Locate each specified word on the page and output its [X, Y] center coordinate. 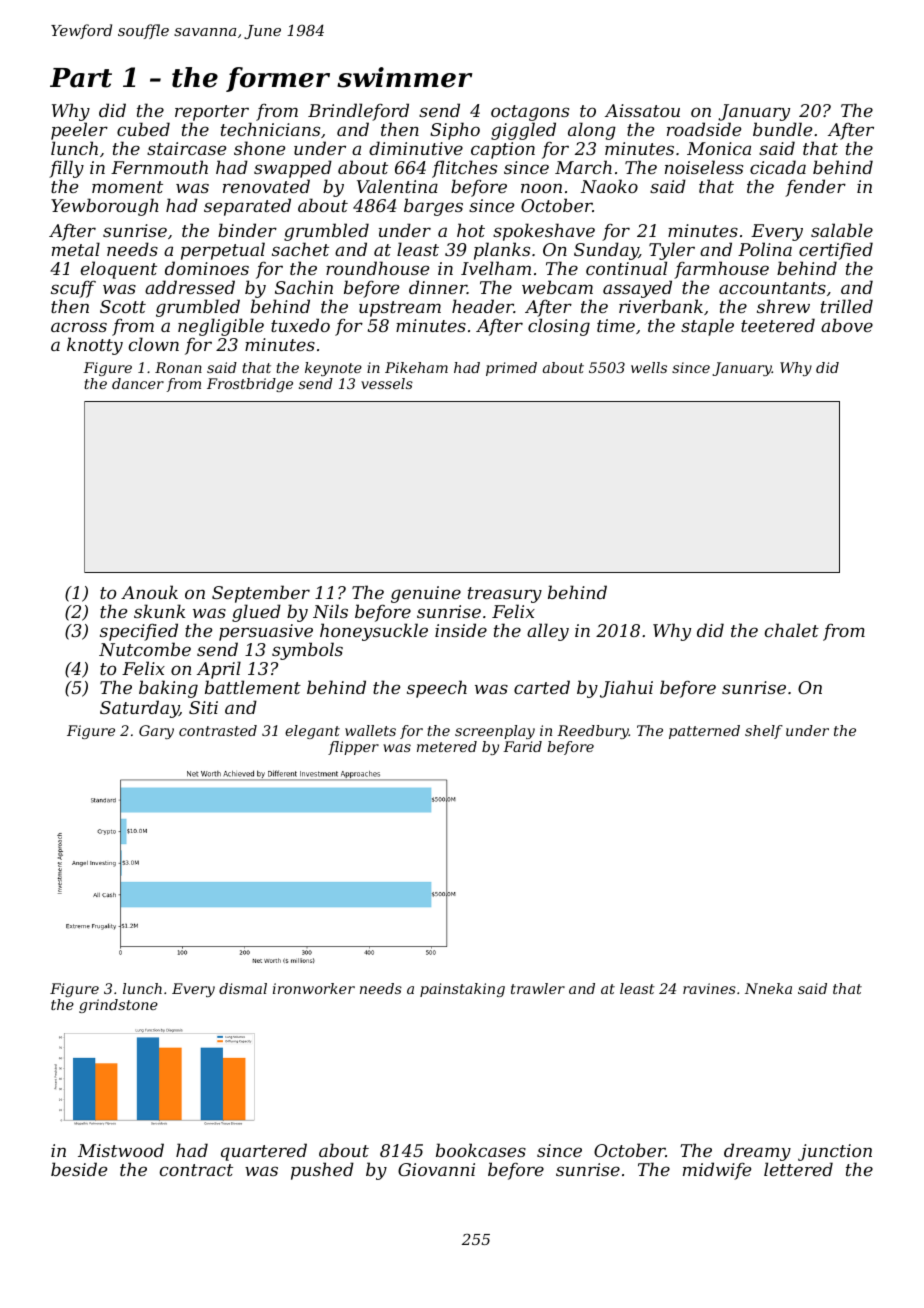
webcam [557, 287]
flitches [464, 169]
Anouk [149, 592]
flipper [353, 748]
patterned [704, 732]
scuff [73, 289]
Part [81, 78]
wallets [370, 730]
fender [815, 188]
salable [842, 230]
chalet [792, 630]
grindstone [118, 1006]
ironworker [314, 988]
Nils [330, 611]
